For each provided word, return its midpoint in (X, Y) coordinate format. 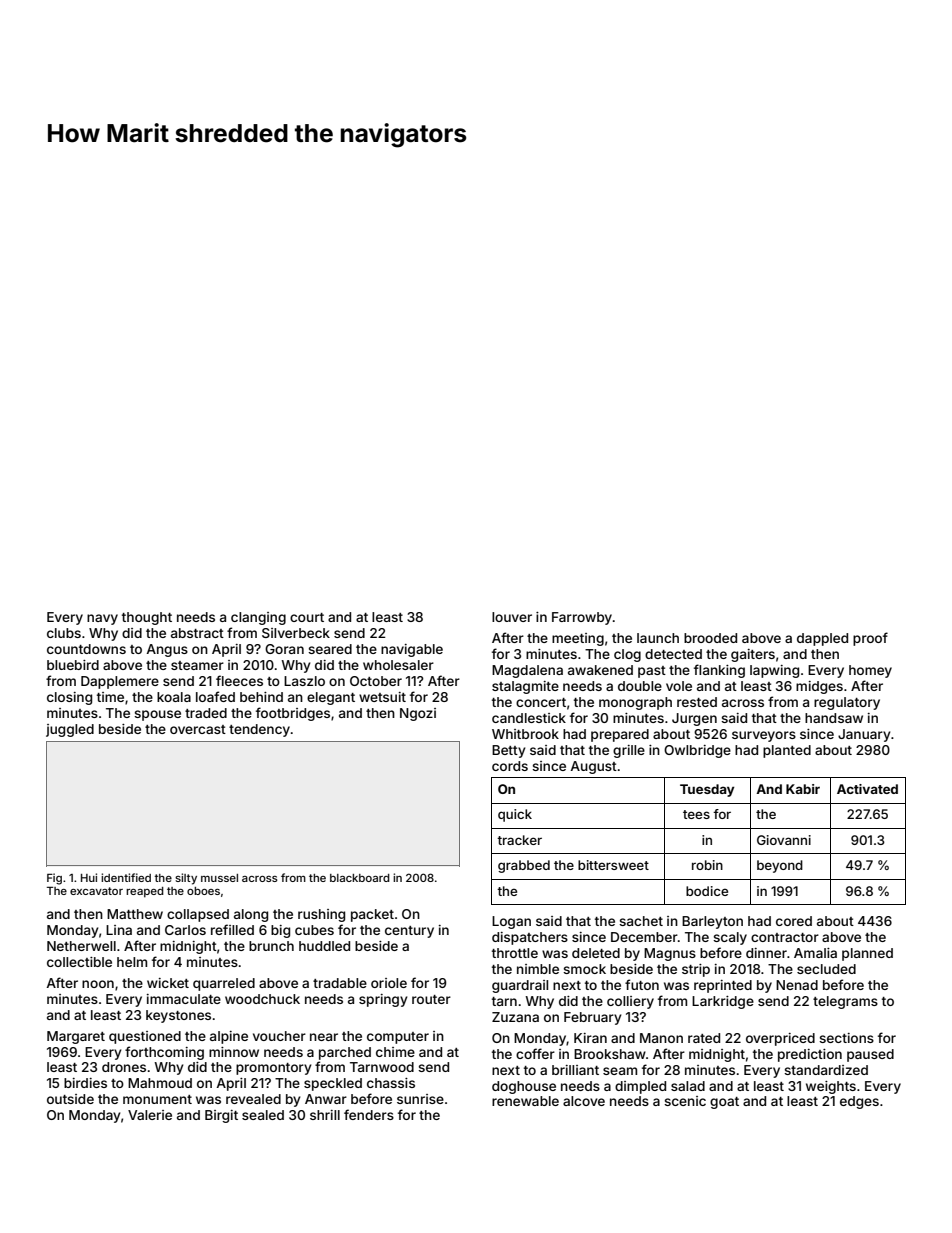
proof (870, 639)
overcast (198, 729)
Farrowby (582, 618)
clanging (258, 618)
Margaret (76, 1037)
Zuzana (515, 1017)
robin (707, 865)
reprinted (723, 986)
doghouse (524, 1087)
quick (515, 815)
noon (98, 984)
